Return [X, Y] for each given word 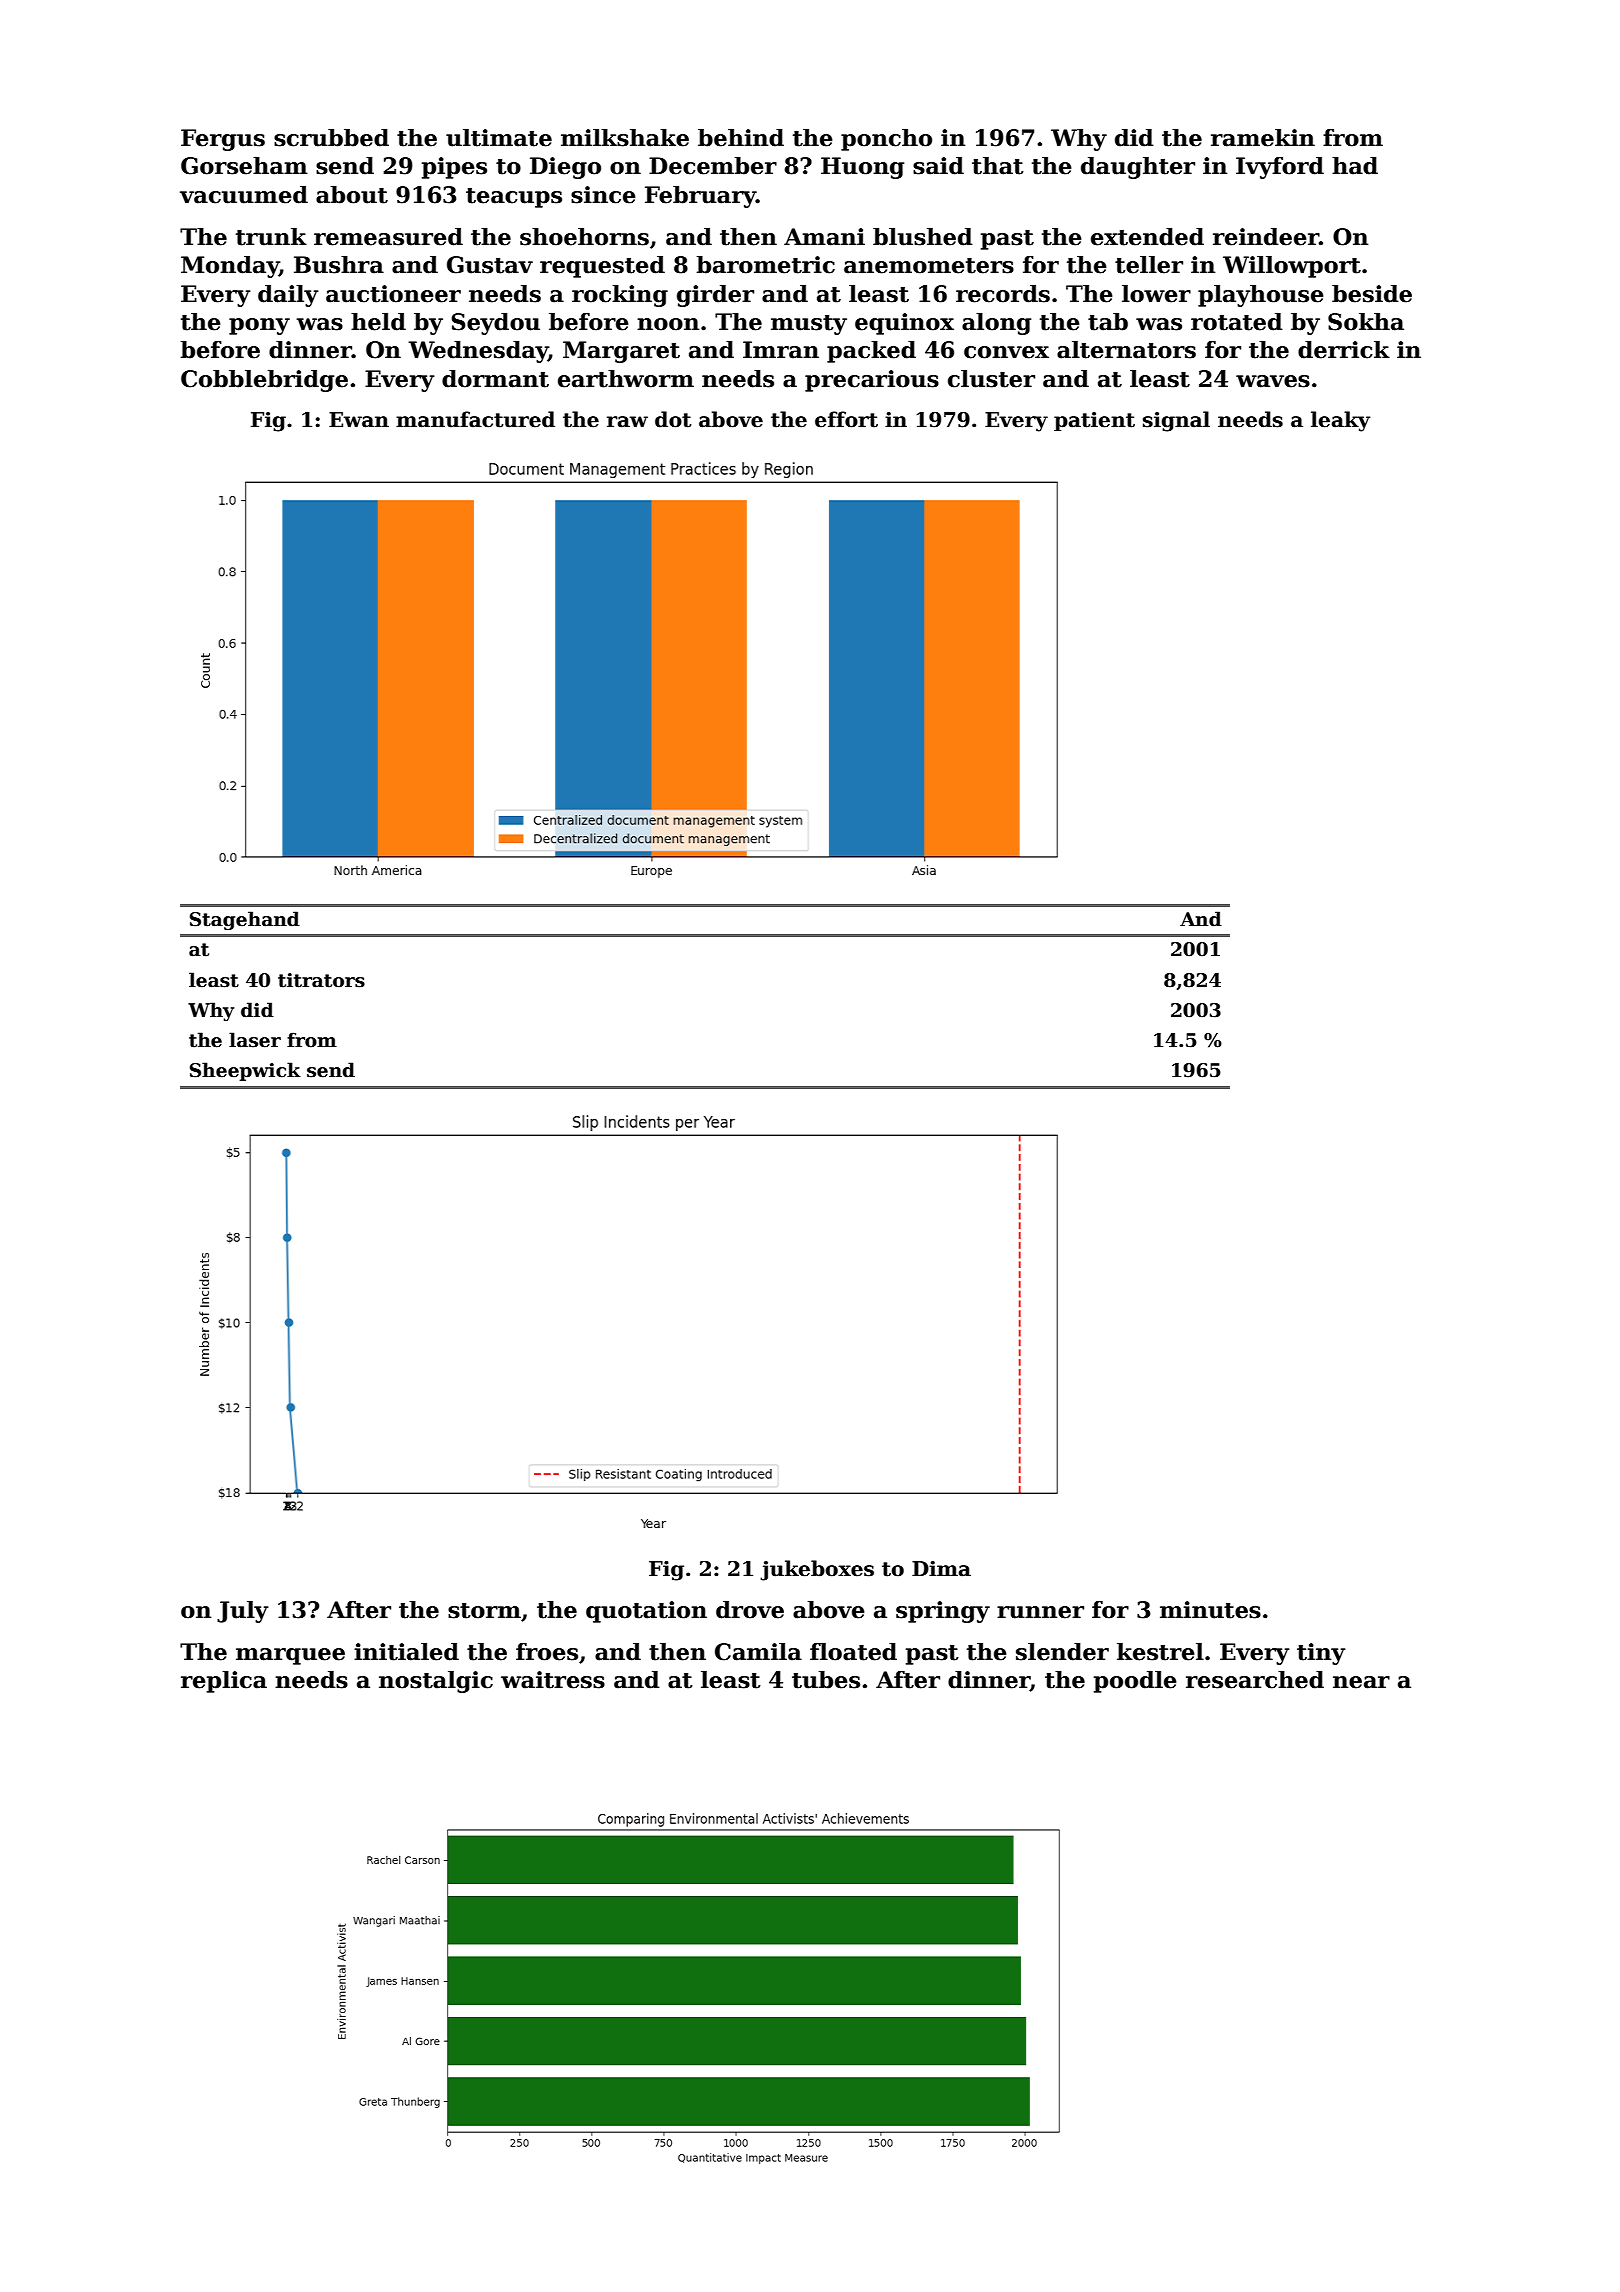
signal [1176, 421]
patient [1094, 421]
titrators [321, 980]
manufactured [475, 419]
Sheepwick [245, 1071]
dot [673, 419]
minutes [1210, 1610]
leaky [1341, 421]
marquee [290, 1656]
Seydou [495, 324]
